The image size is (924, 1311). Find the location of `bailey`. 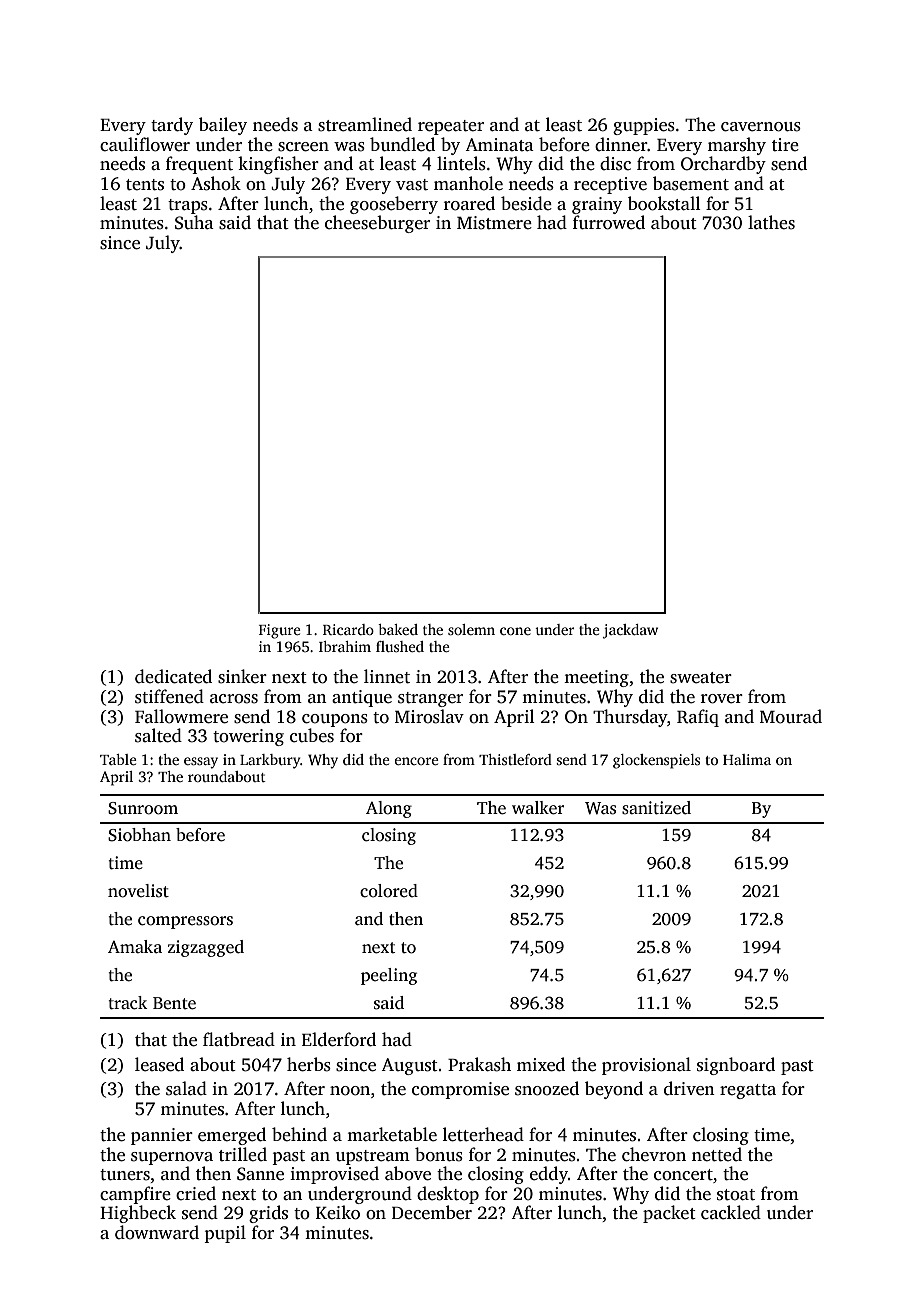

bailey is located at coordinates (223, 126).
